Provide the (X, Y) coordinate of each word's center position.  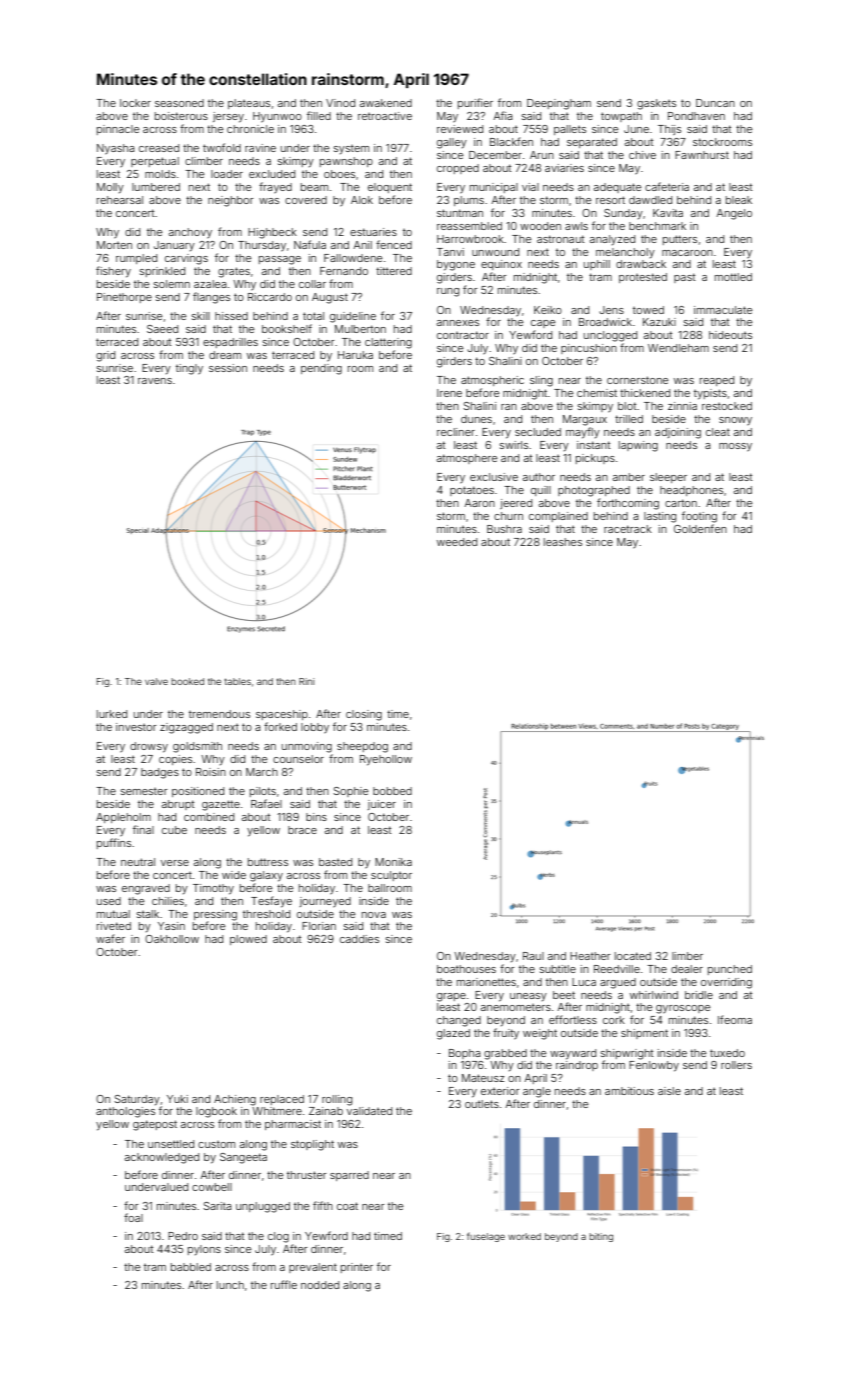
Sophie (350, 792)
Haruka (355, 355)
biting (601, 1237)
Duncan (715, 103)
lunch (230, 1285)
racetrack (628, 529)
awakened (386, 103)
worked (524, 1236)
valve (156, 681)
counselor (298, 759)
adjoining (678, 433)
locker (135, 103)
